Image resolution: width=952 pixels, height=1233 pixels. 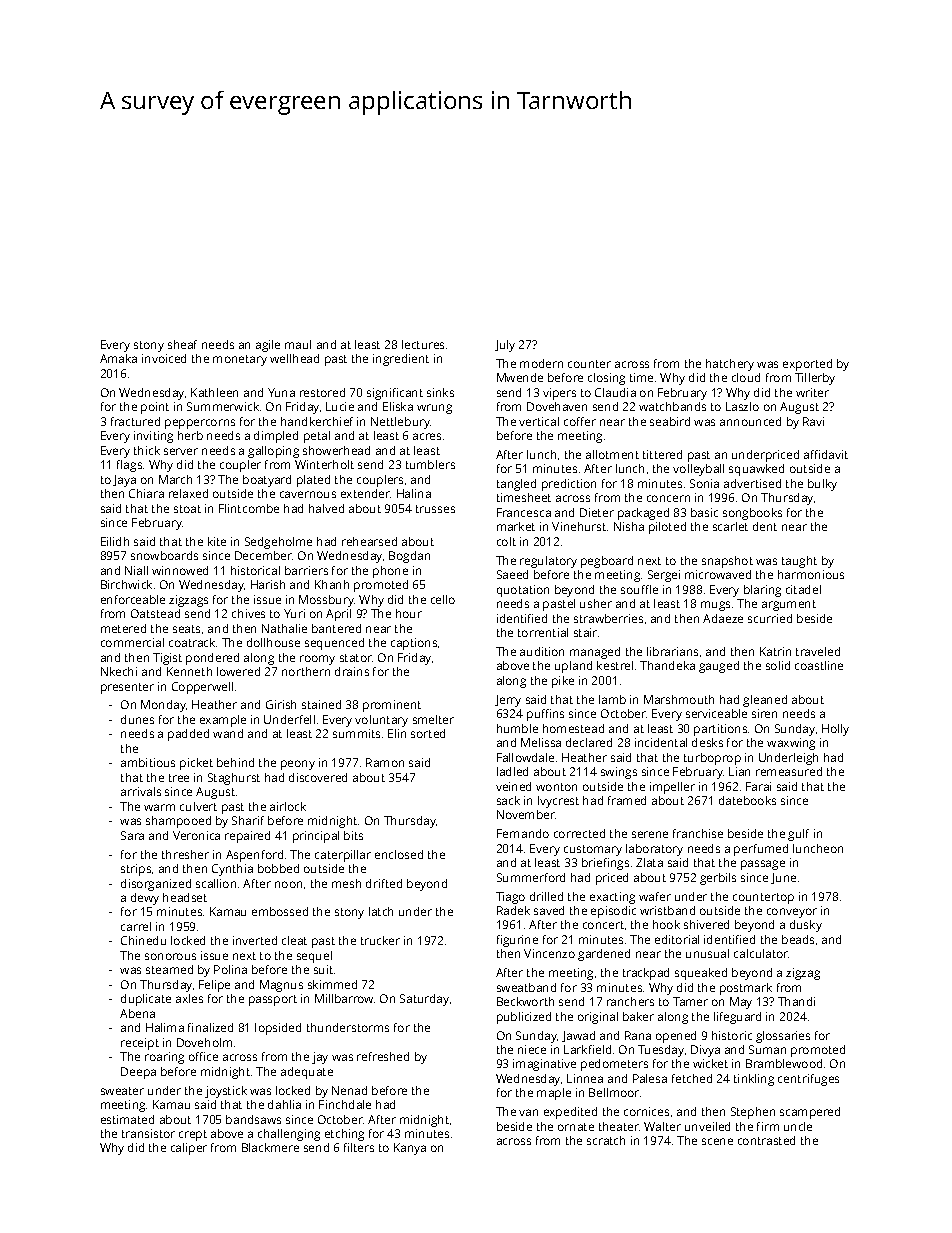 I want to click on inverted, so click(x=255, y=940).
